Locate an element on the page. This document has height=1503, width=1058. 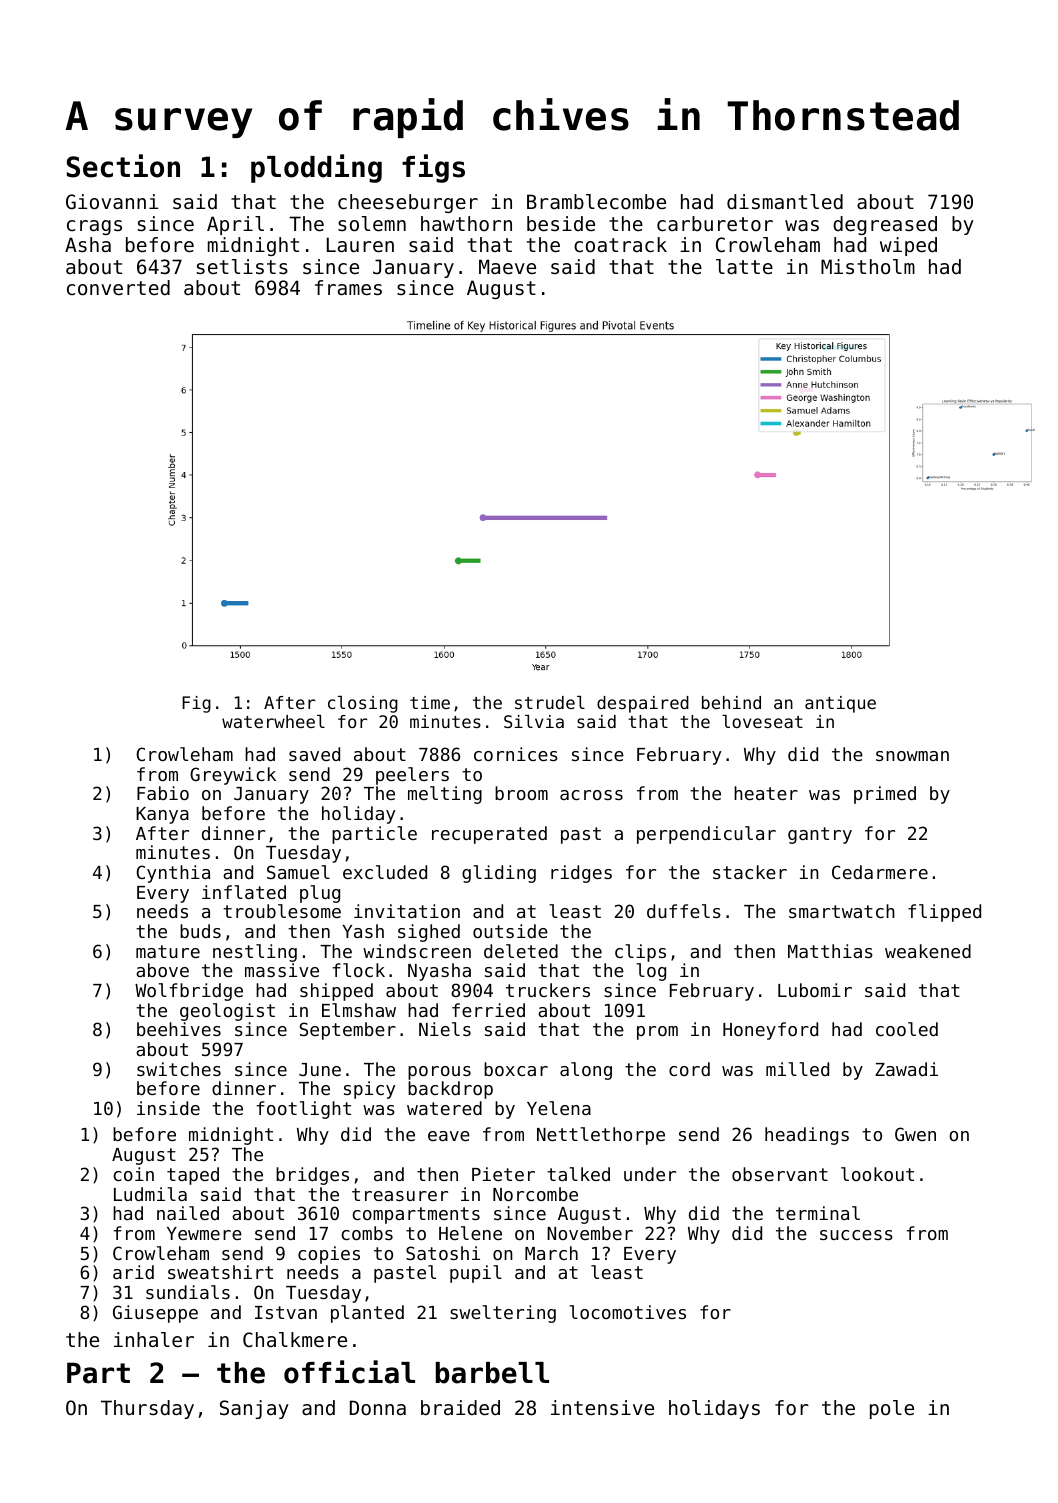
dismantled is located at coordinates (785, 202).
